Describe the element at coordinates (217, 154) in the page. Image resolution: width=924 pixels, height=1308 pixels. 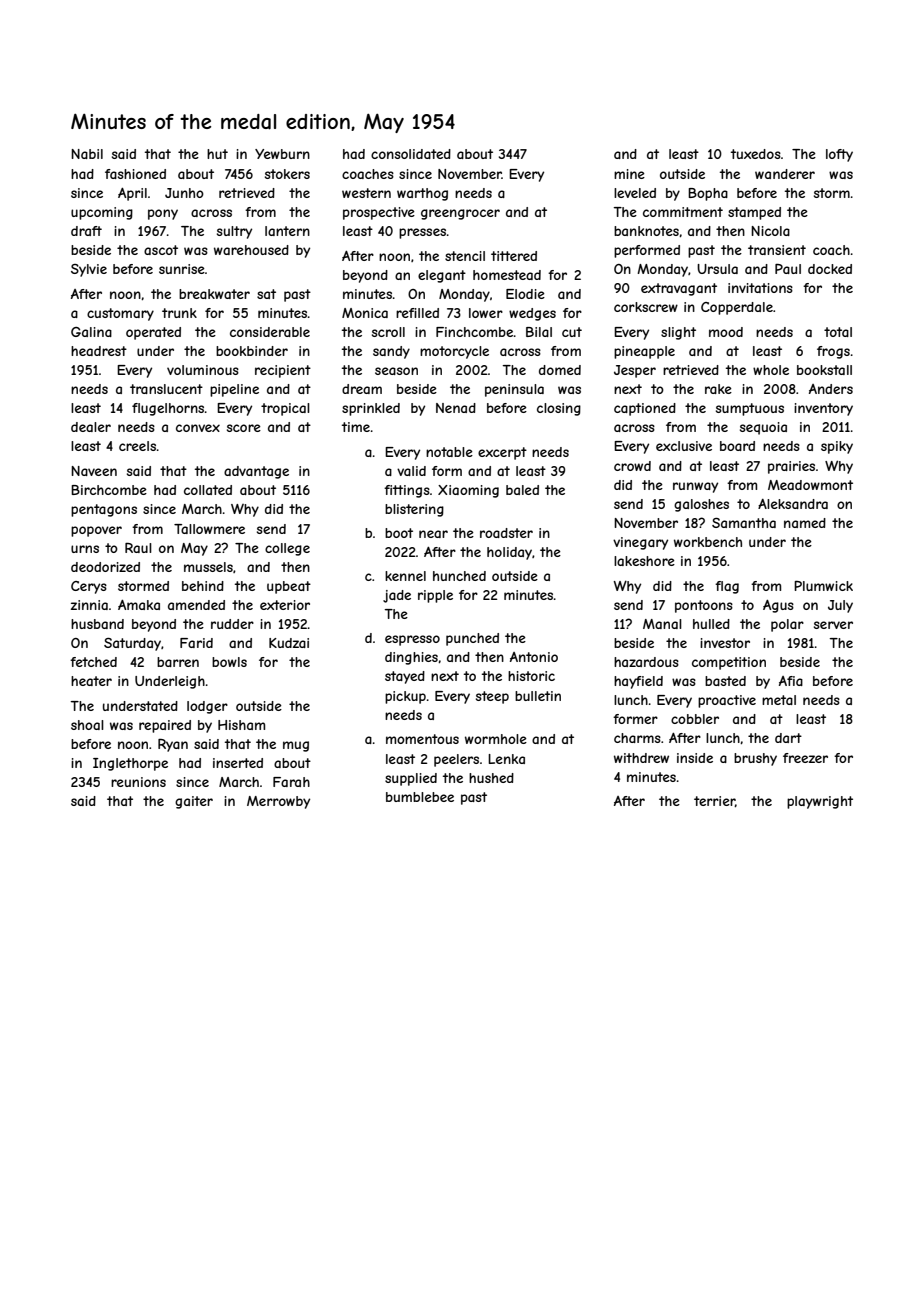
I see `hut` at that location.
